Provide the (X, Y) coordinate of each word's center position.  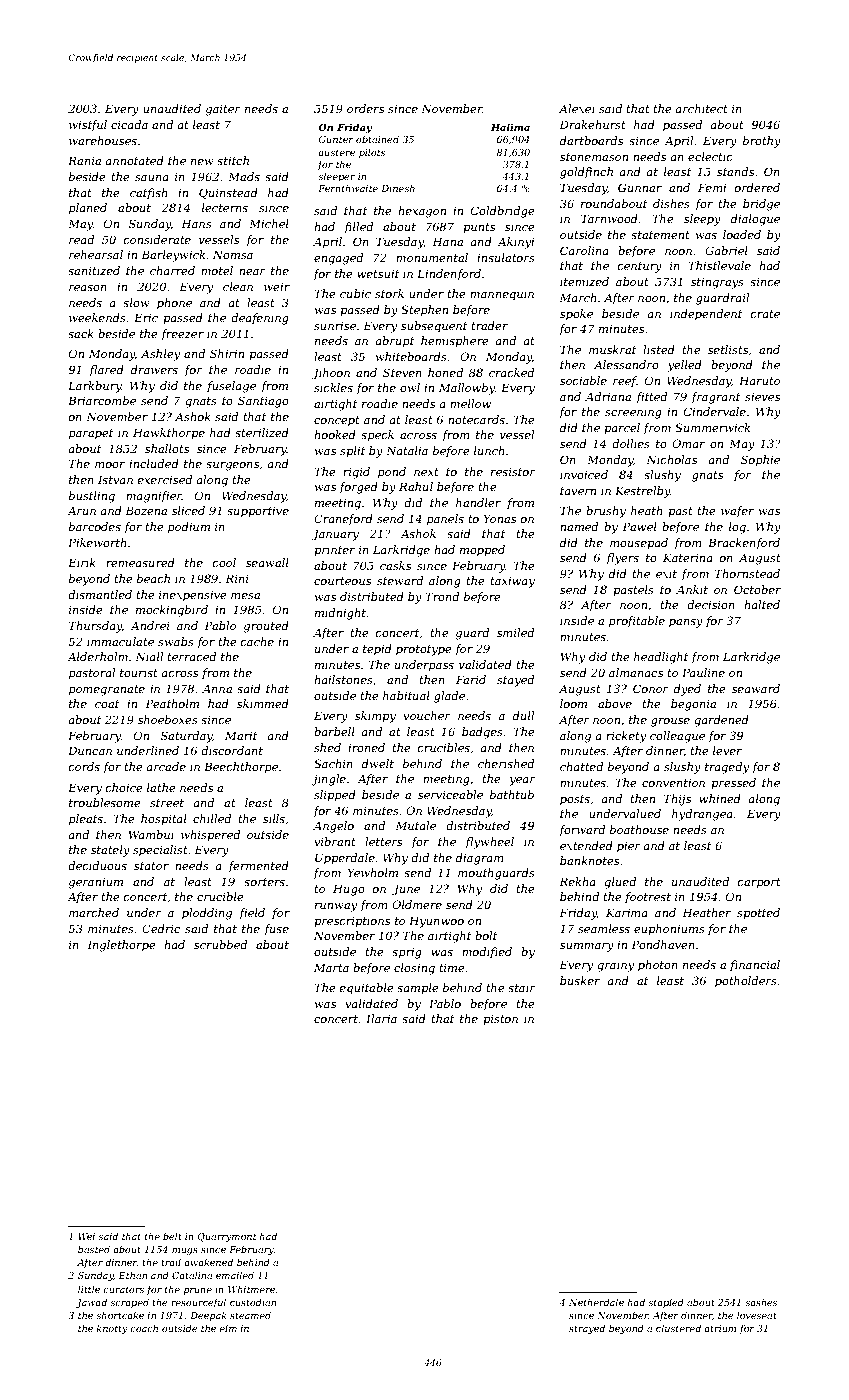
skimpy (375, 717)
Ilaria (381, 1018)
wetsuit (378, 273)
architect (701, 108)
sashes (761, 1302)
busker (580, 980)
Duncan (90, 750)
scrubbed (220, 944)
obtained (377, 139)
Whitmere (251, 1289)
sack (81, 333)
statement (660, 235)
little (89, 1289)
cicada (129, 124)
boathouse (639, 829)
